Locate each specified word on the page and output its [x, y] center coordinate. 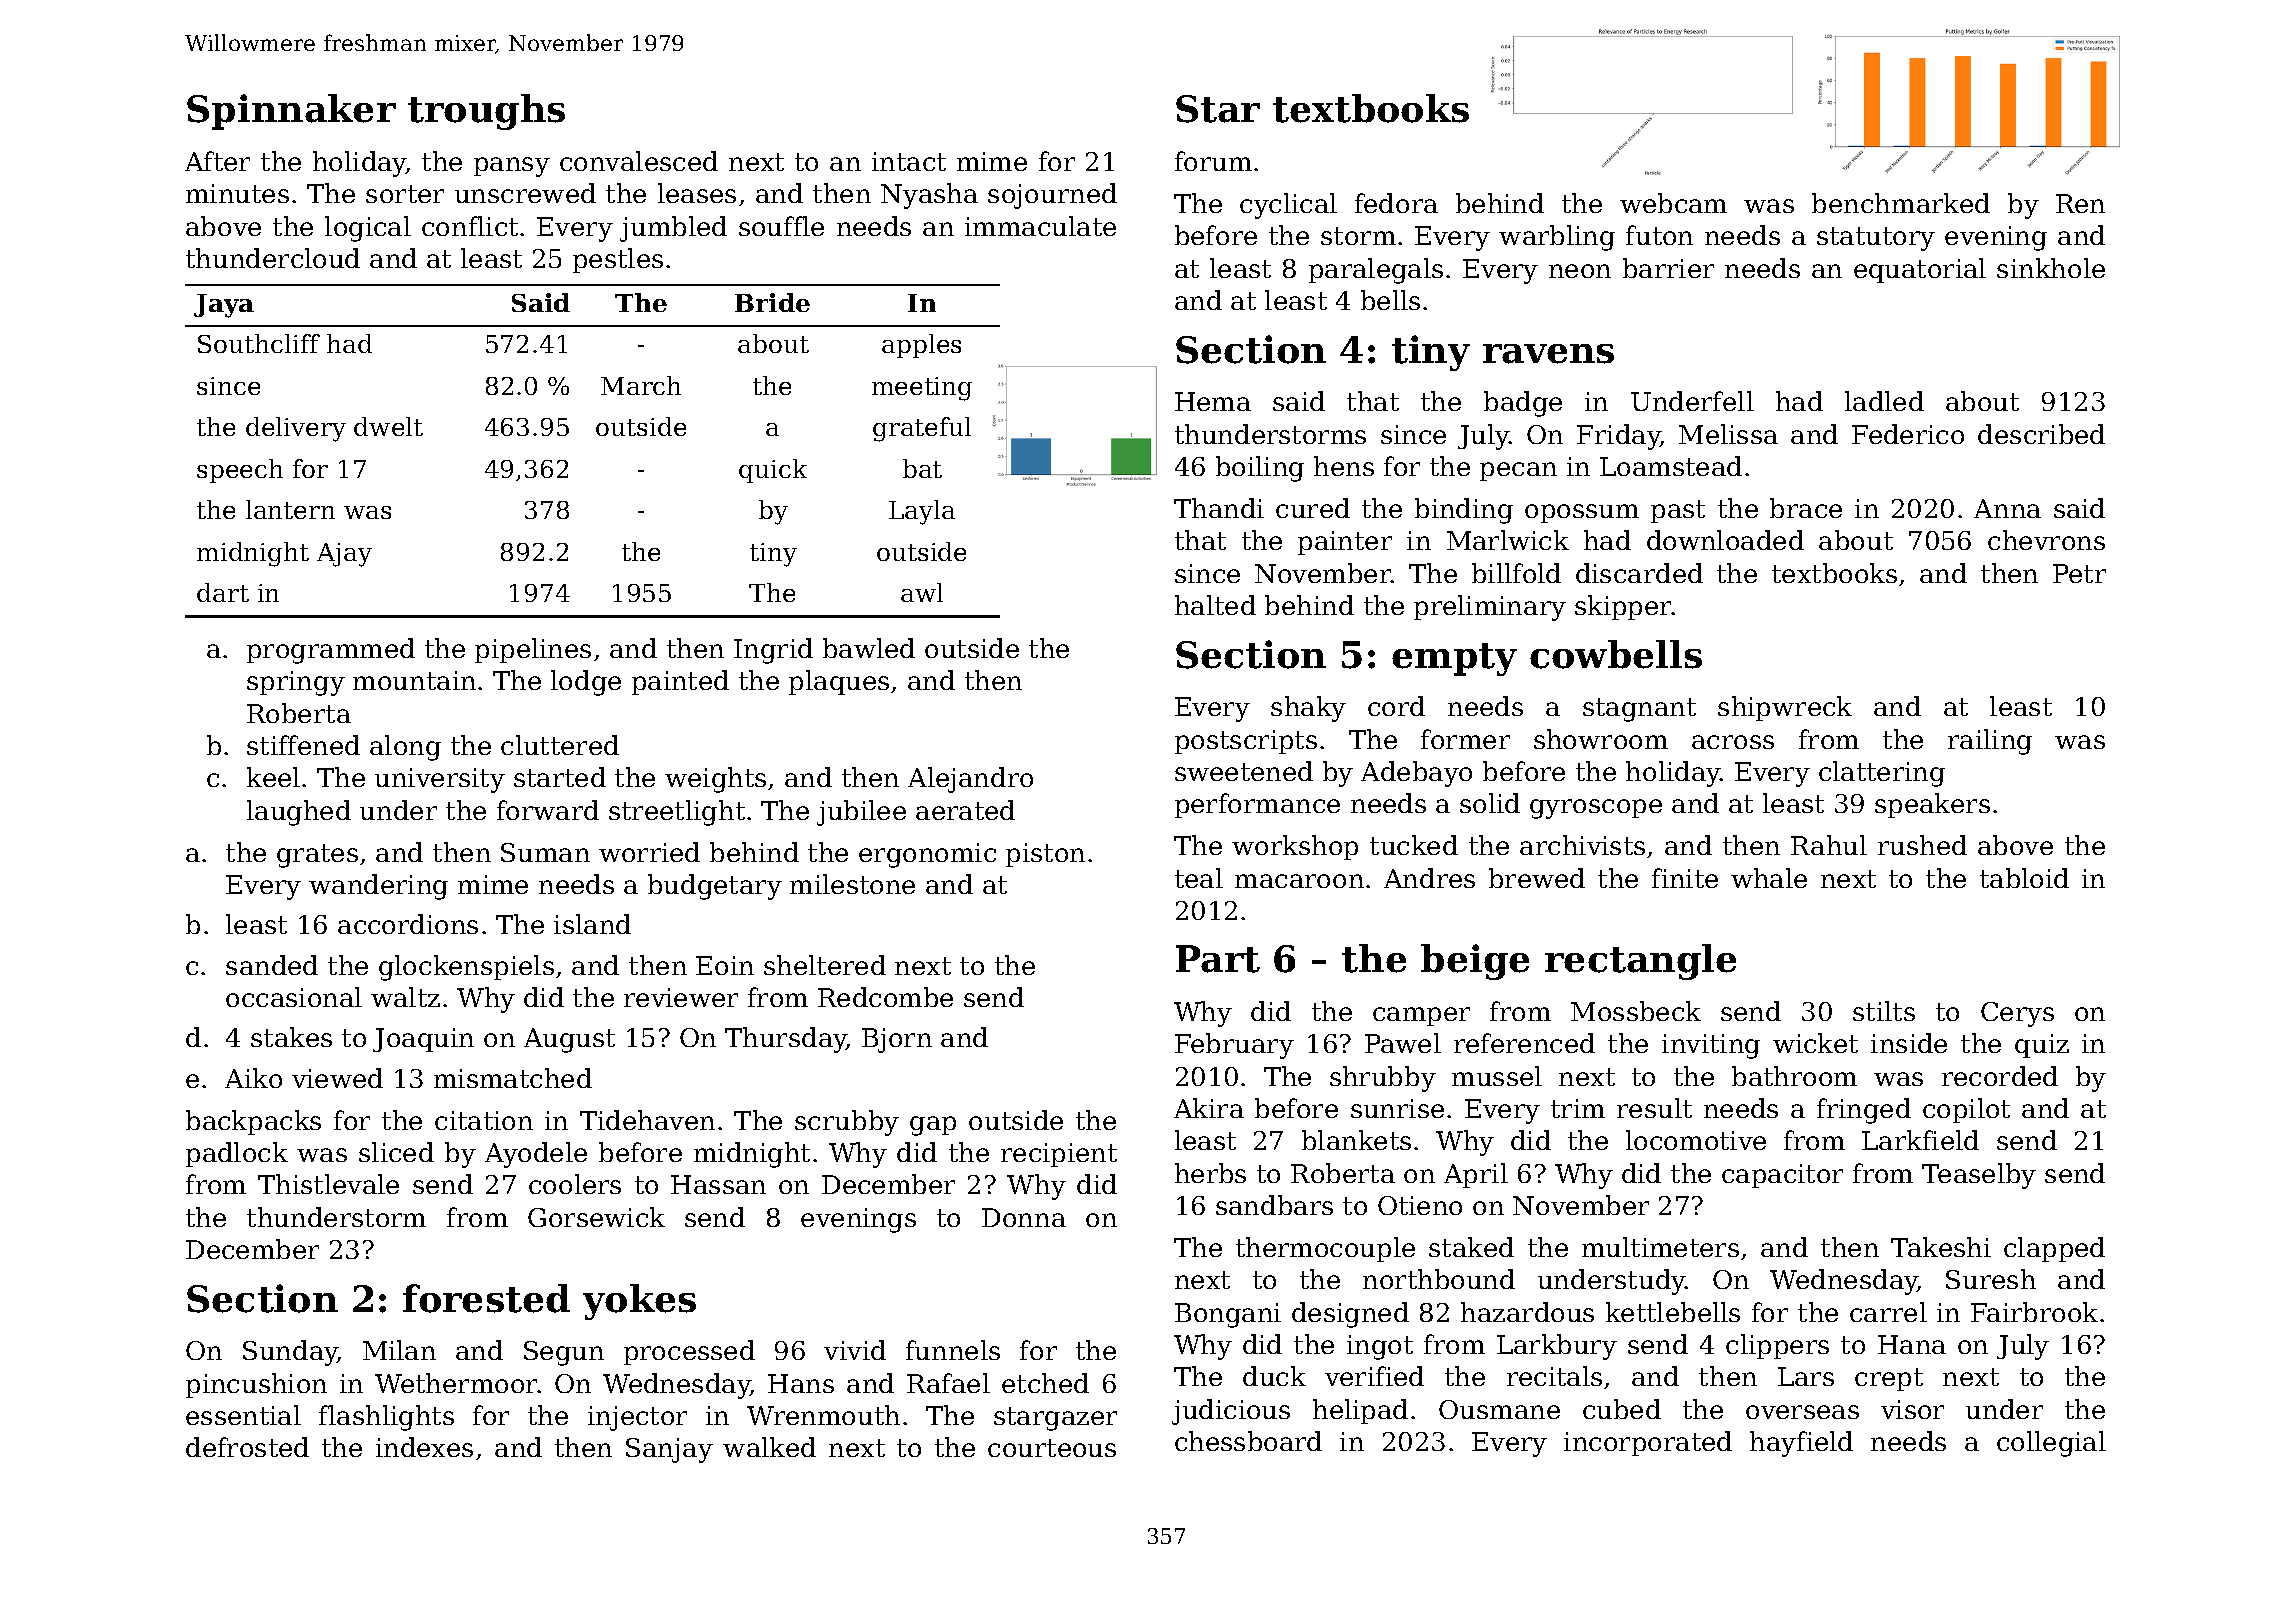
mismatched [513, 1078]
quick [773, 471]
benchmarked [1901, 203]
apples [921, 346]
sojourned [1052, 196]
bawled [869, 648]
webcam [1673, 203]
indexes [424, 1447]
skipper [1623, 607]
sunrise [1397, 1108]
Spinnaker [291, 112]
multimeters [1660, 1247]
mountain [414, 680]
